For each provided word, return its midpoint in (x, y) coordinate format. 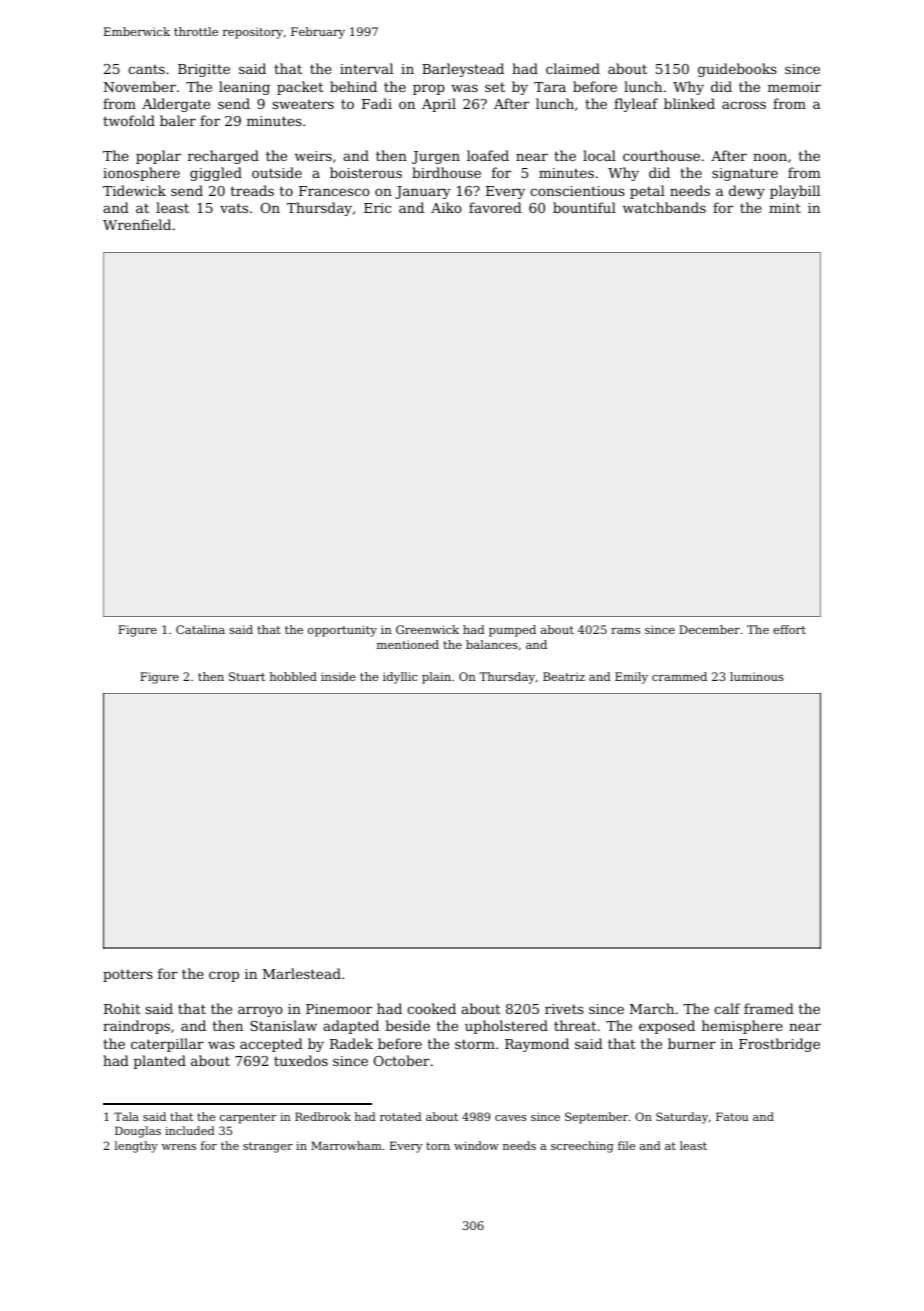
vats (234, 208)
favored (495, 207)
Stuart (247, 676)
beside (408, 1025)
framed (769, 1008)
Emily (631, 678)
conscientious (577, 191)
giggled (216, 174)
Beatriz (564, 676)
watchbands (664, 207)
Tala (126, 1116)
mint (785, 208)
